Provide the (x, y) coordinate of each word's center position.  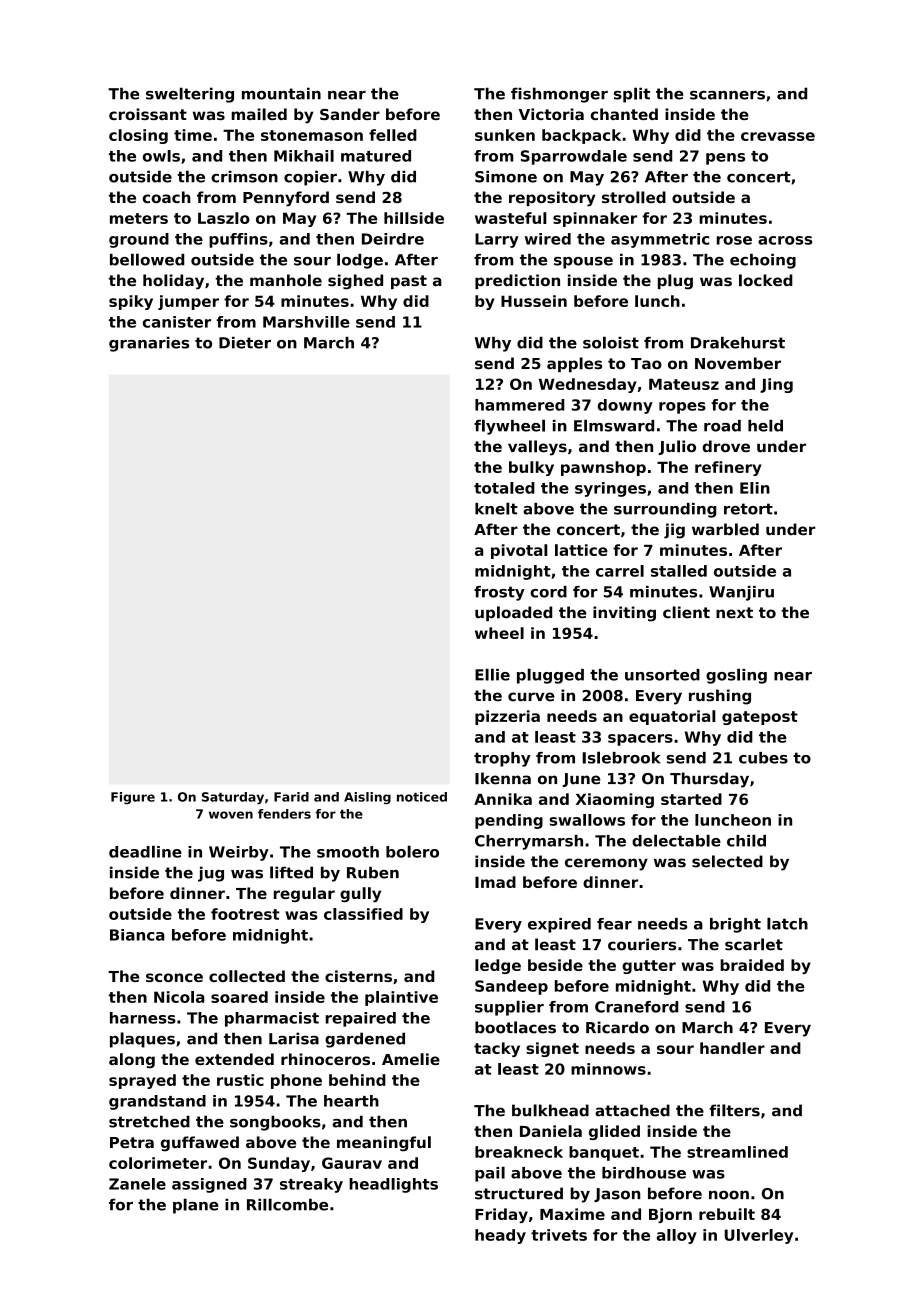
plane (196, 1206)
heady (500, 1236)
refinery (728, 468)
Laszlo (224, 218)
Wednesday (588, 385)
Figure (133, 798)
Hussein (534, 301)
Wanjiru (741, 593)
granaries (149, 344)
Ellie (492, 674)
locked (766, 280)
